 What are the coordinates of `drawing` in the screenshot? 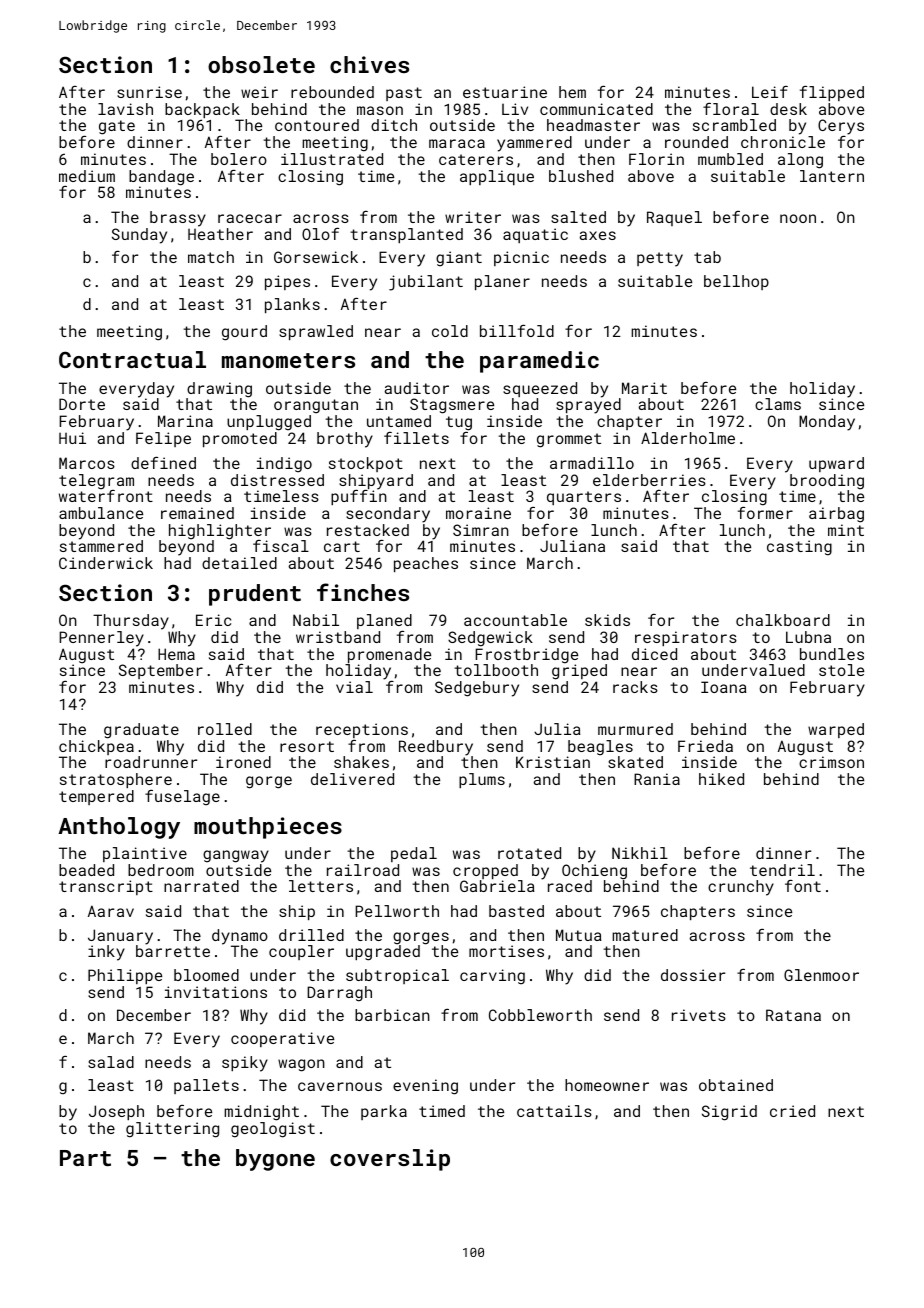 It's located at (219, 390).
